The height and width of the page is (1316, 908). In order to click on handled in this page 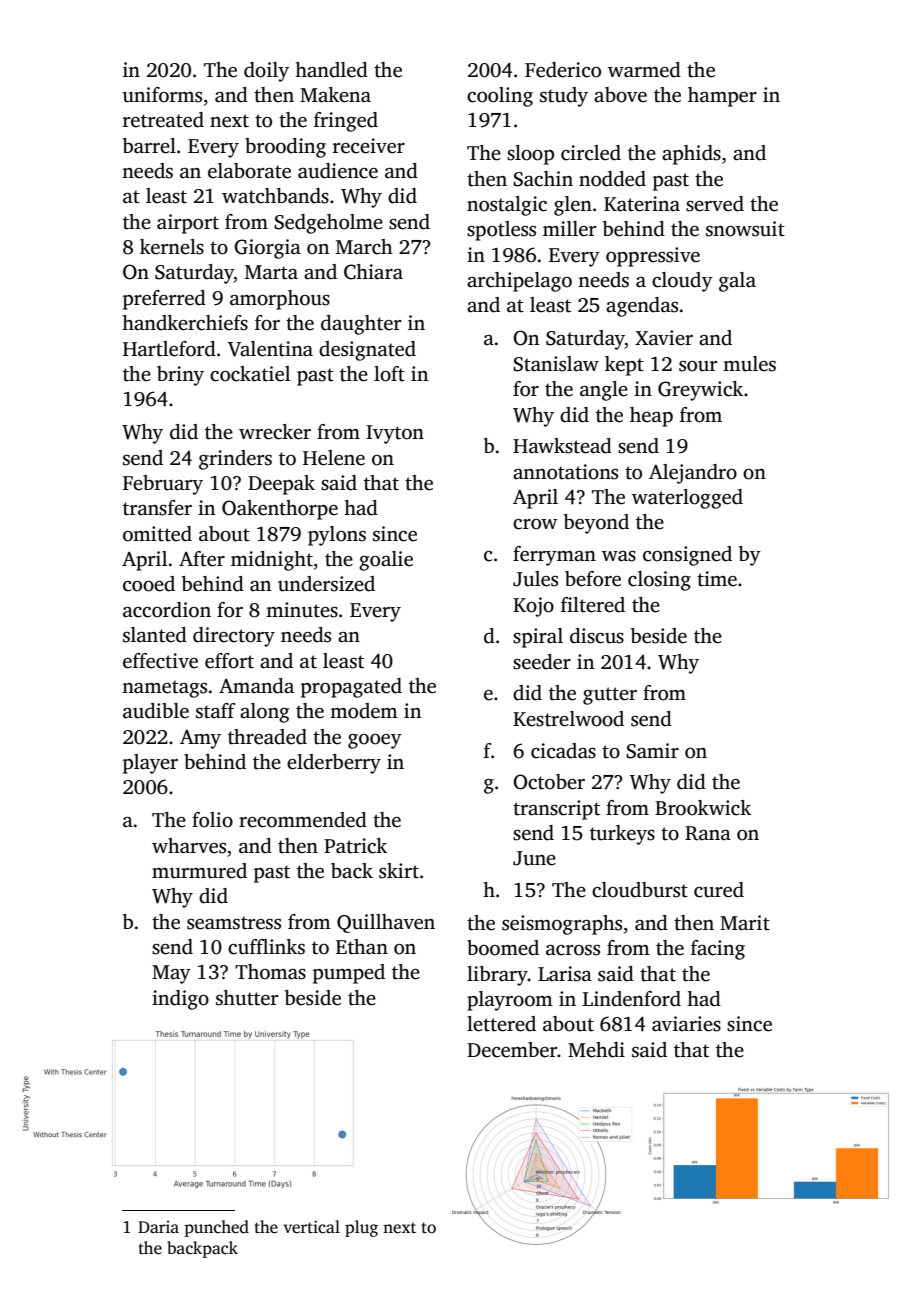, I will do `click(331, 70)`.
